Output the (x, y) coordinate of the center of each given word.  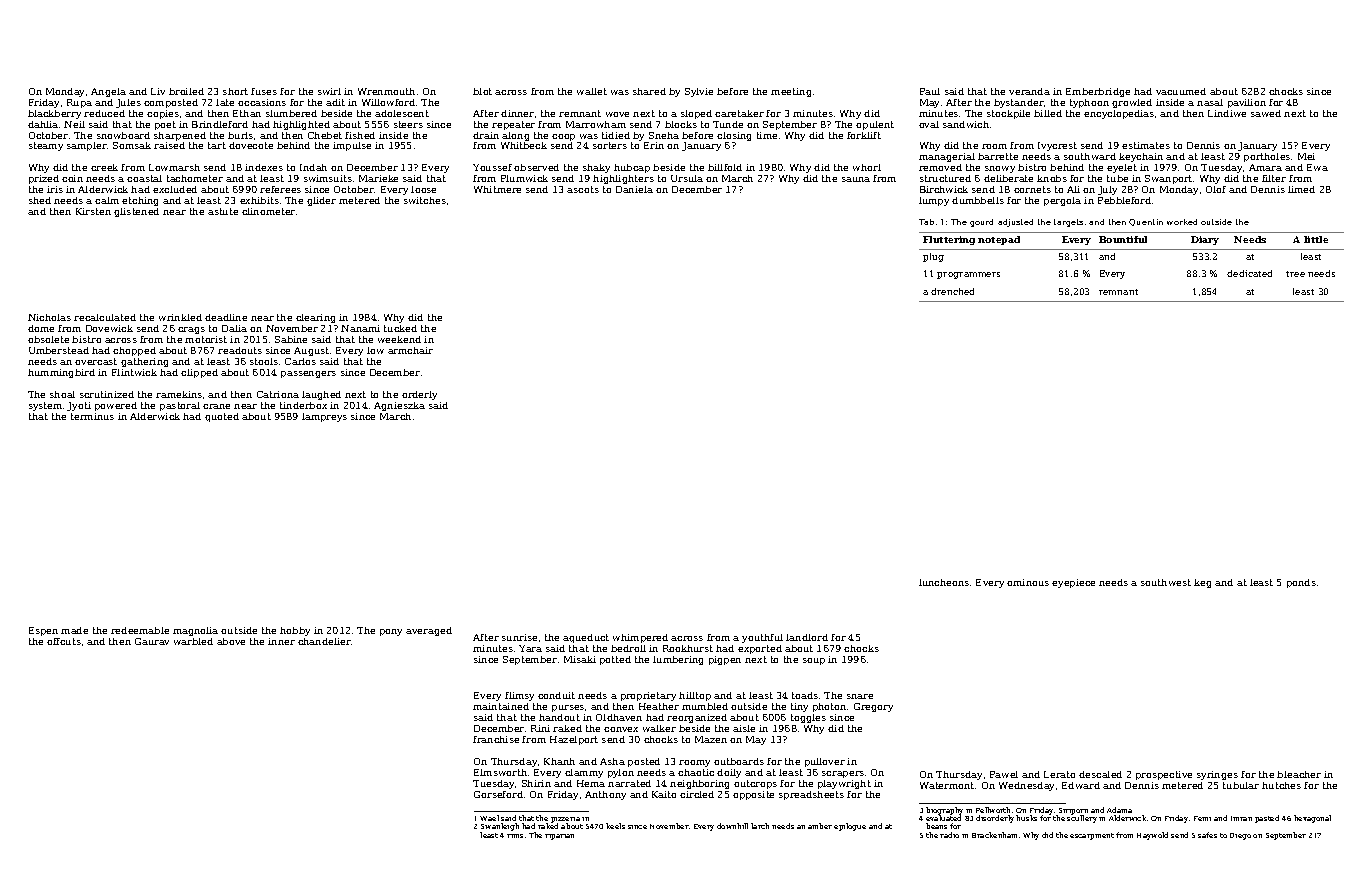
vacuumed (1181, 91)
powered (116, 406)
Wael (489, 818)
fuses (264, 91)
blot (482, 91)
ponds (1301, 583)
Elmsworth (500, 772)
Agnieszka (399, 406)
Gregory (873, 707)
